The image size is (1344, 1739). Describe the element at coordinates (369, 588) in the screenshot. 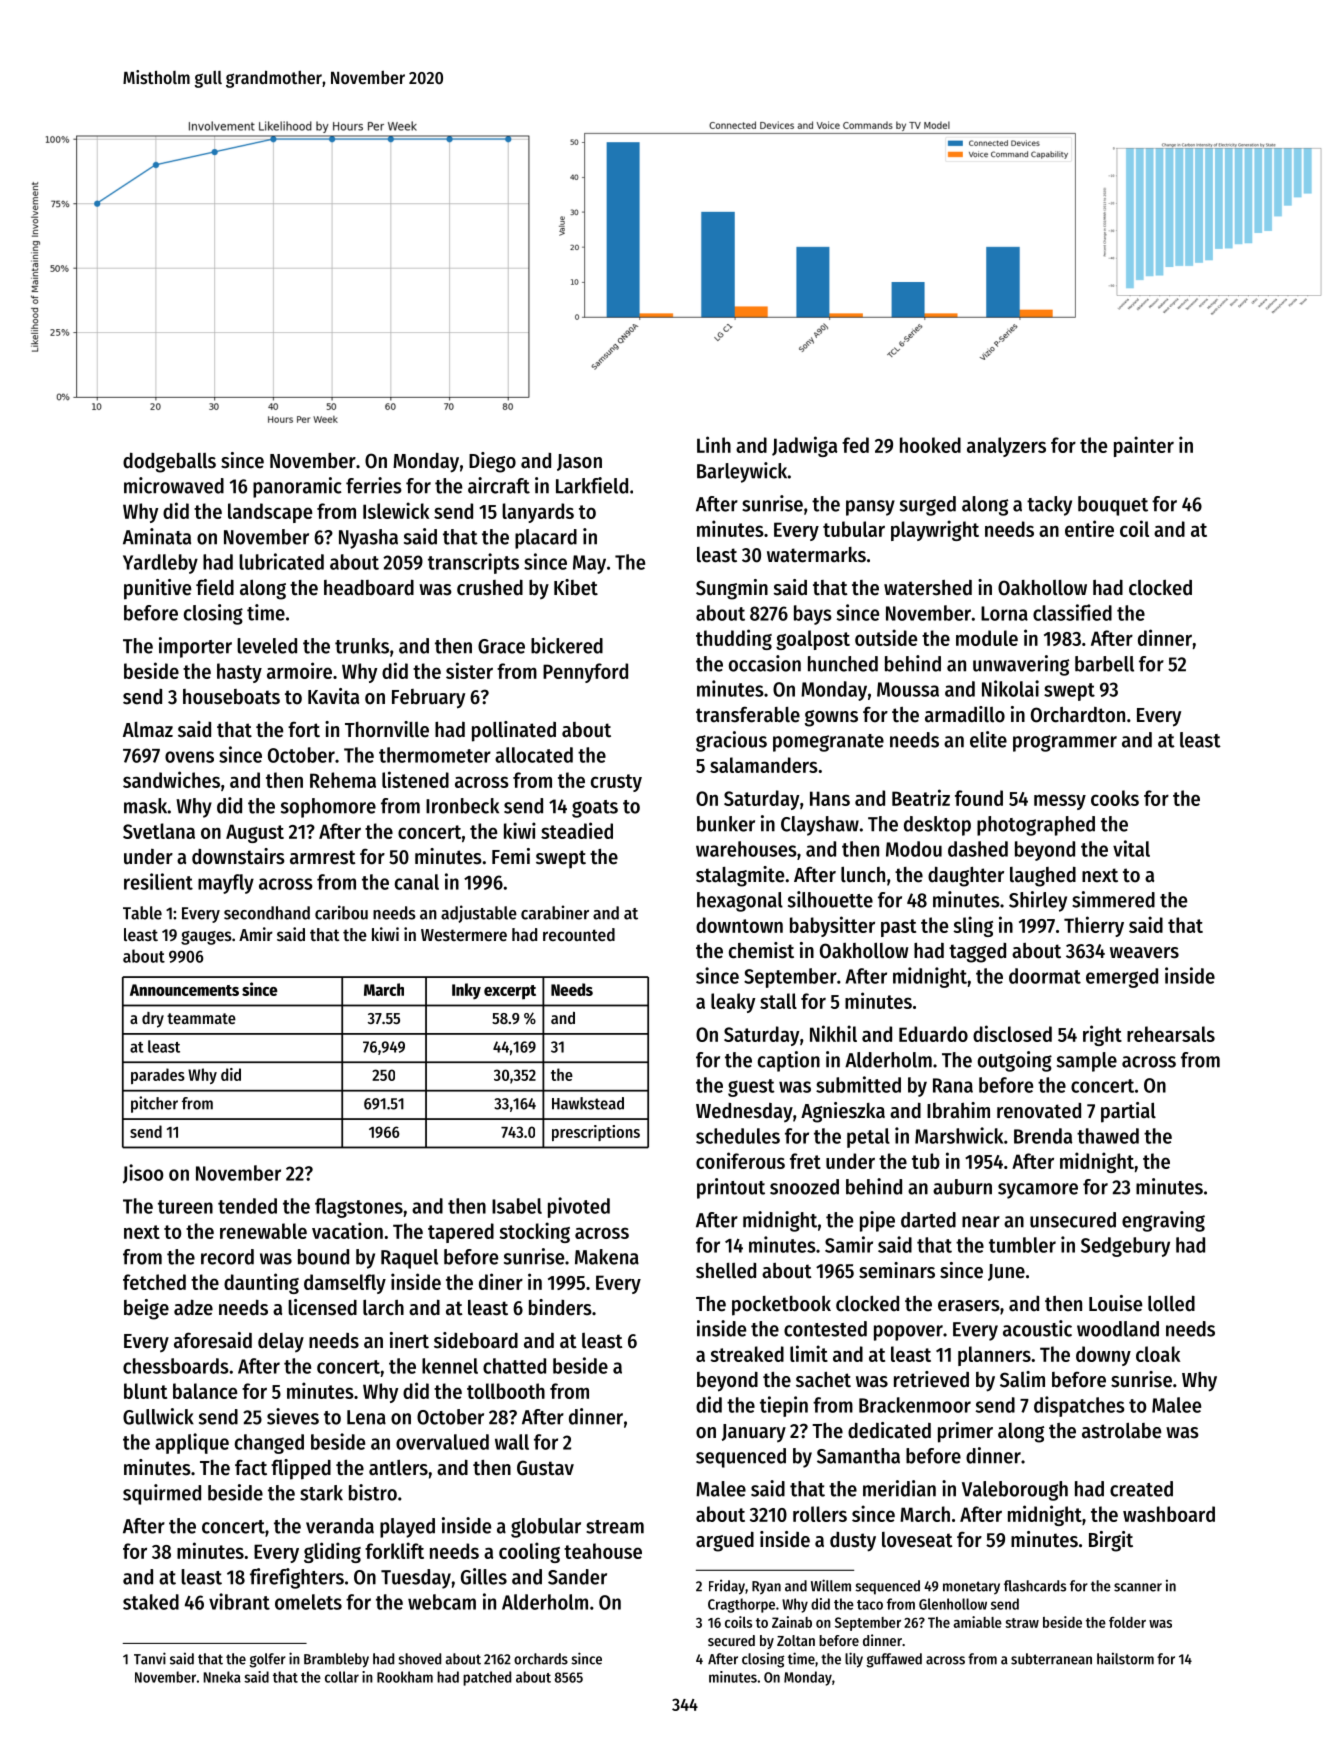

I see `headboard` at that location.
